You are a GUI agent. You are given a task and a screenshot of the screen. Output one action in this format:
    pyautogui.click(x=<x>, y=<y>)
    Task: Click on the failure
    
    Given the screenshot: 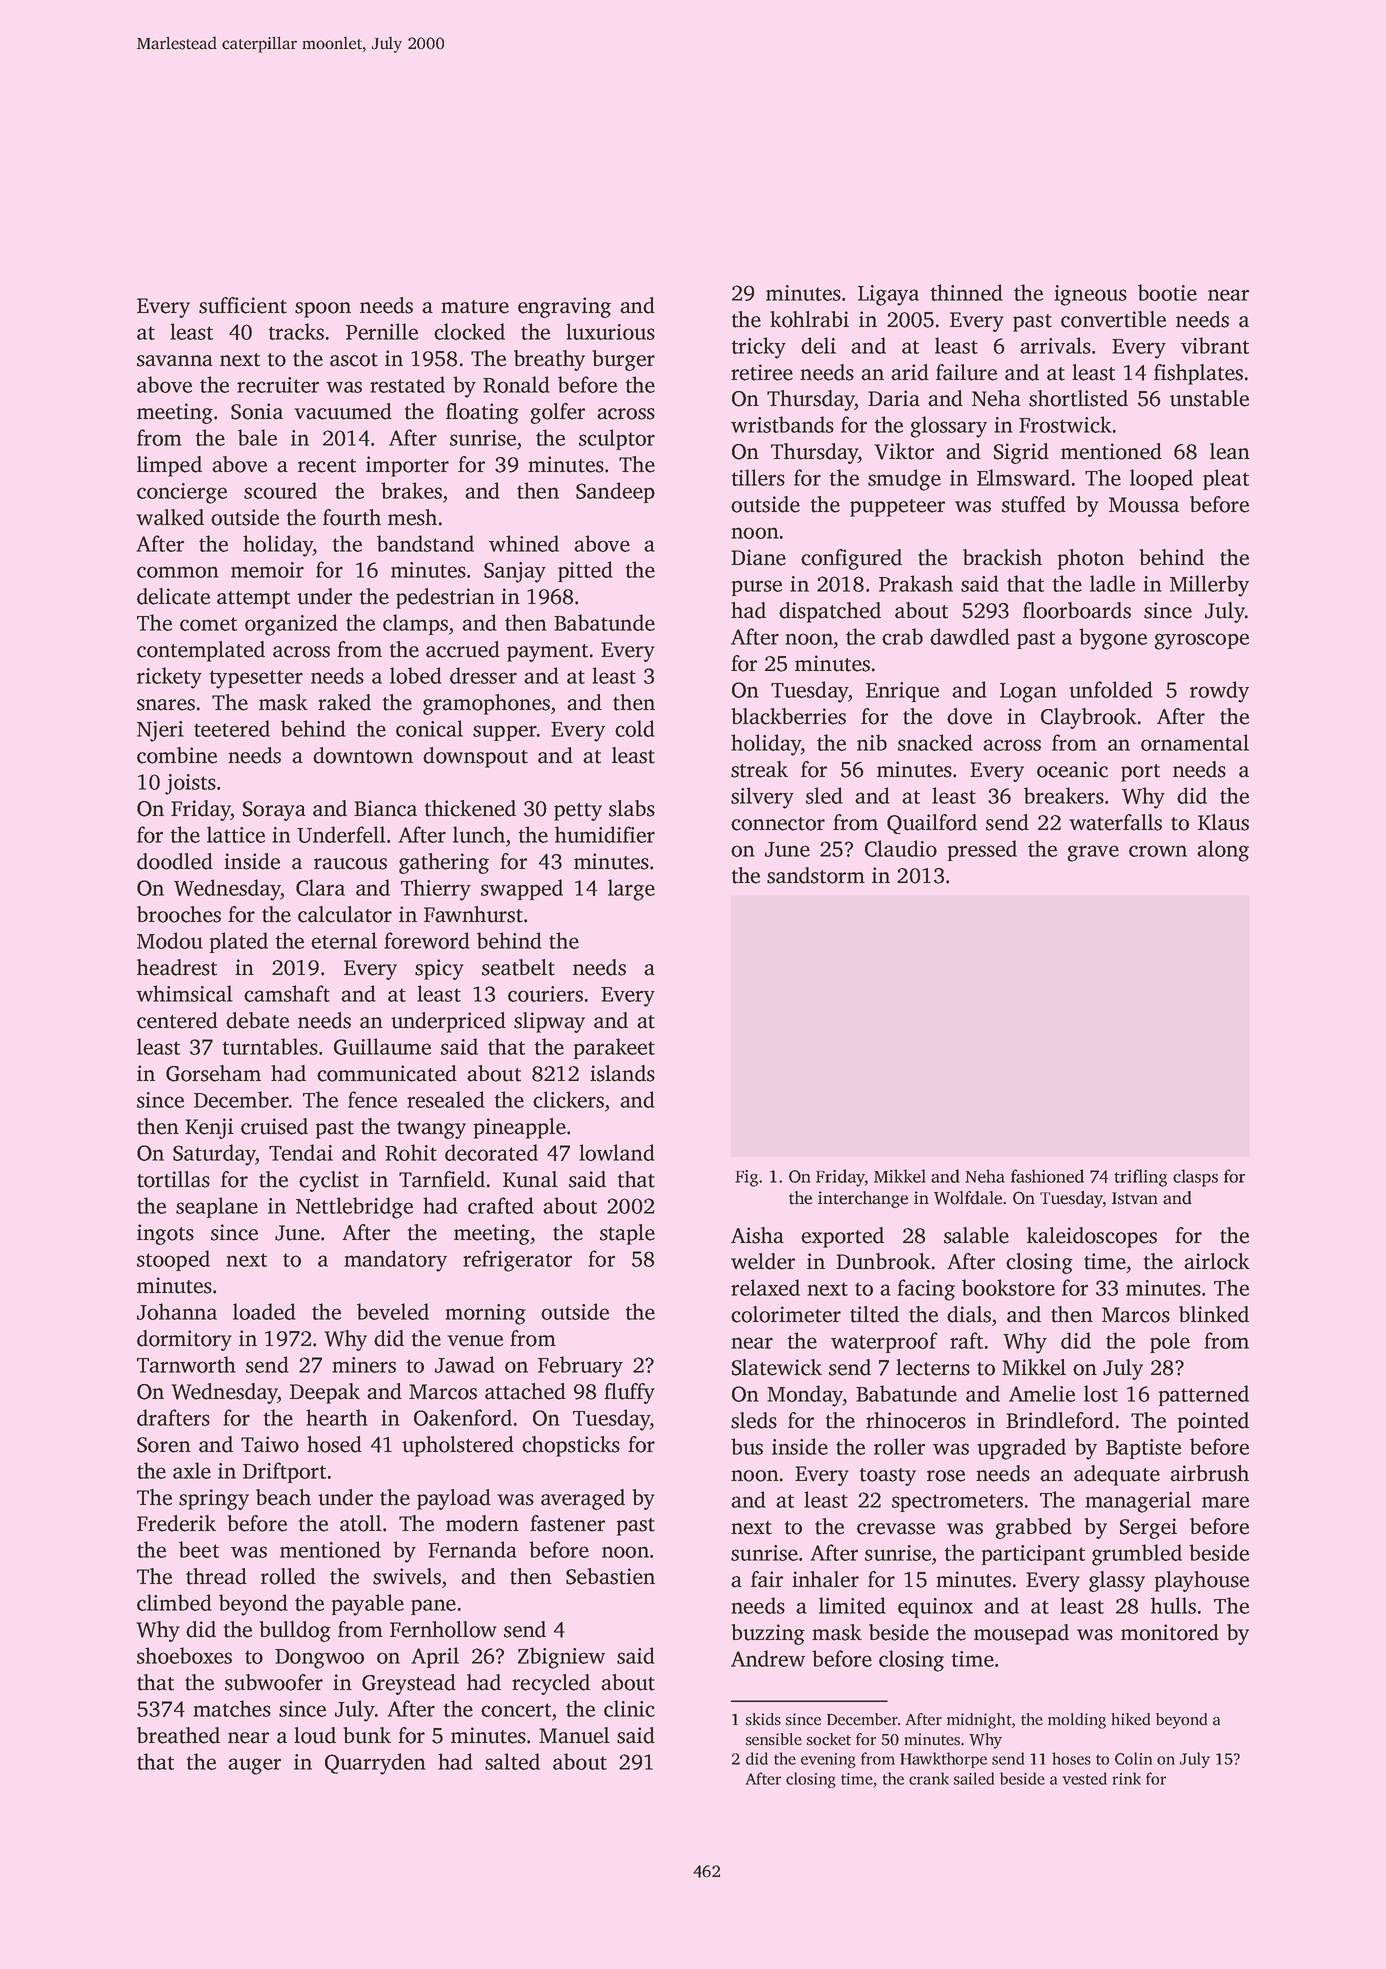 What is the action you would take?
    pyautogui.click(x=966, y=372)
